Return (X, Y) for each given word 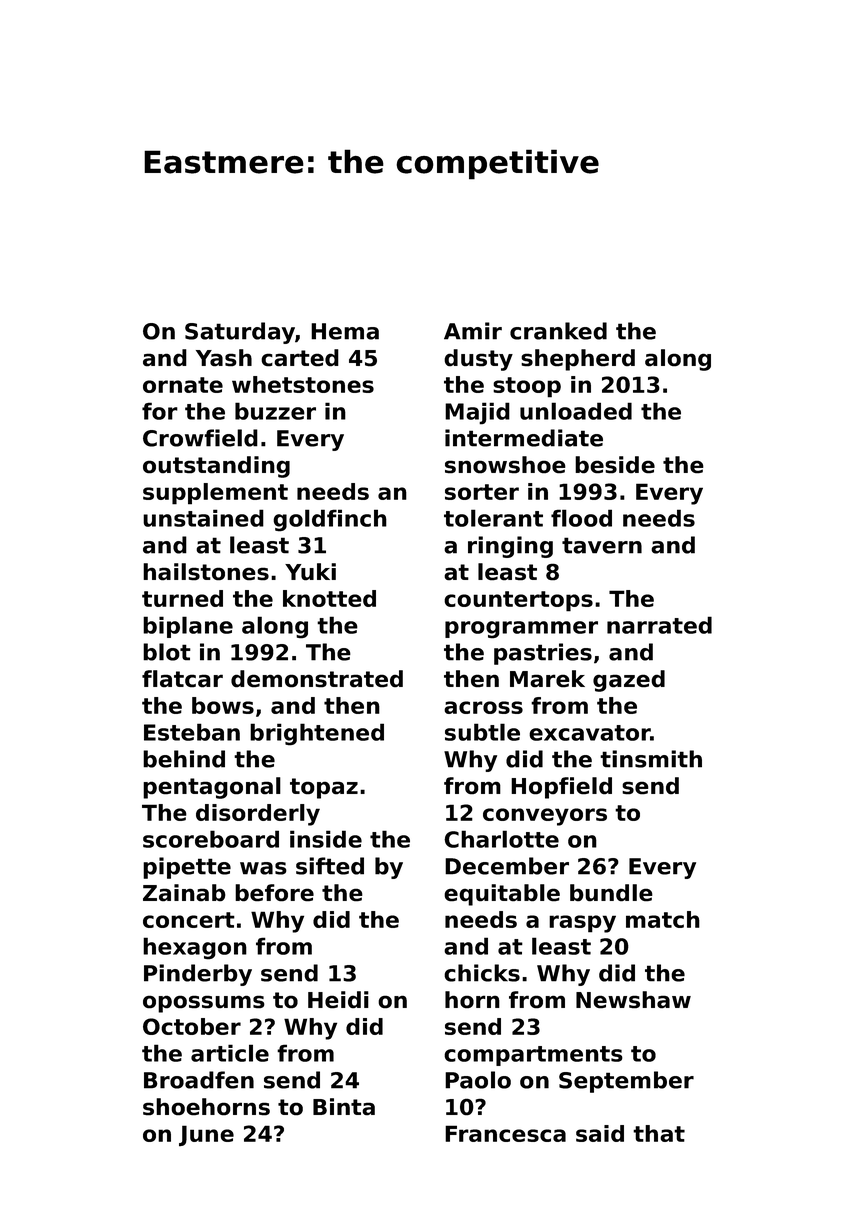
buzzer (275, 411)
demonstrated (317, 679)
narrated (659, 625)
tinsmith (651, 759)
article (230, 1053)
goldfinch (330, 520)
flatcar (182, 679)
